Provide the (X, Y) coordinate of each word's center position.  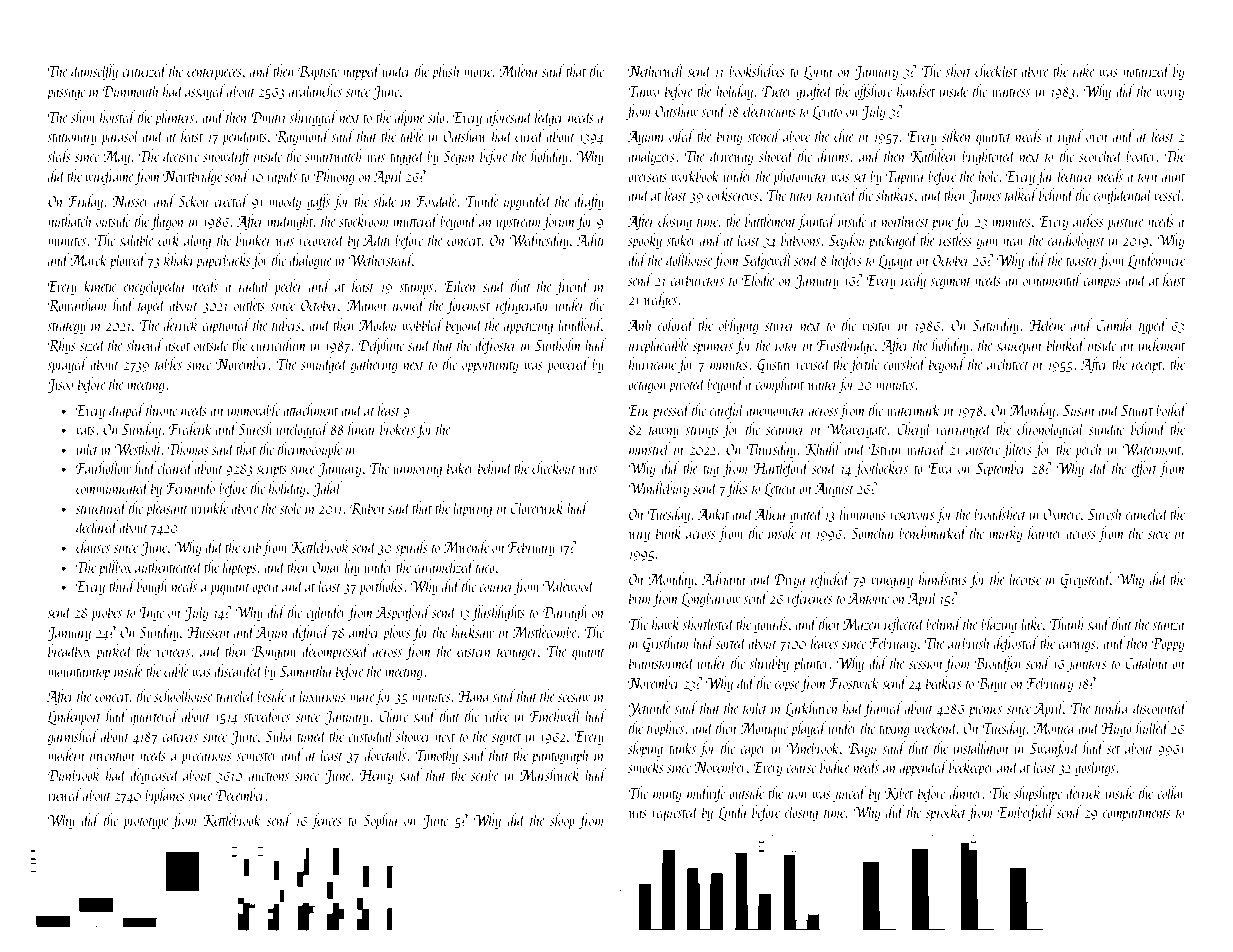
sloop (562, 821)
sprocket (946, 813)
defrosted (1016, 644)
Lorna (818, 73)
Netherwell (656, 70)
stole (290, 507)
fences (326, 821)
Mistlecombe (545, 631)
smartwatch (333, 155)
